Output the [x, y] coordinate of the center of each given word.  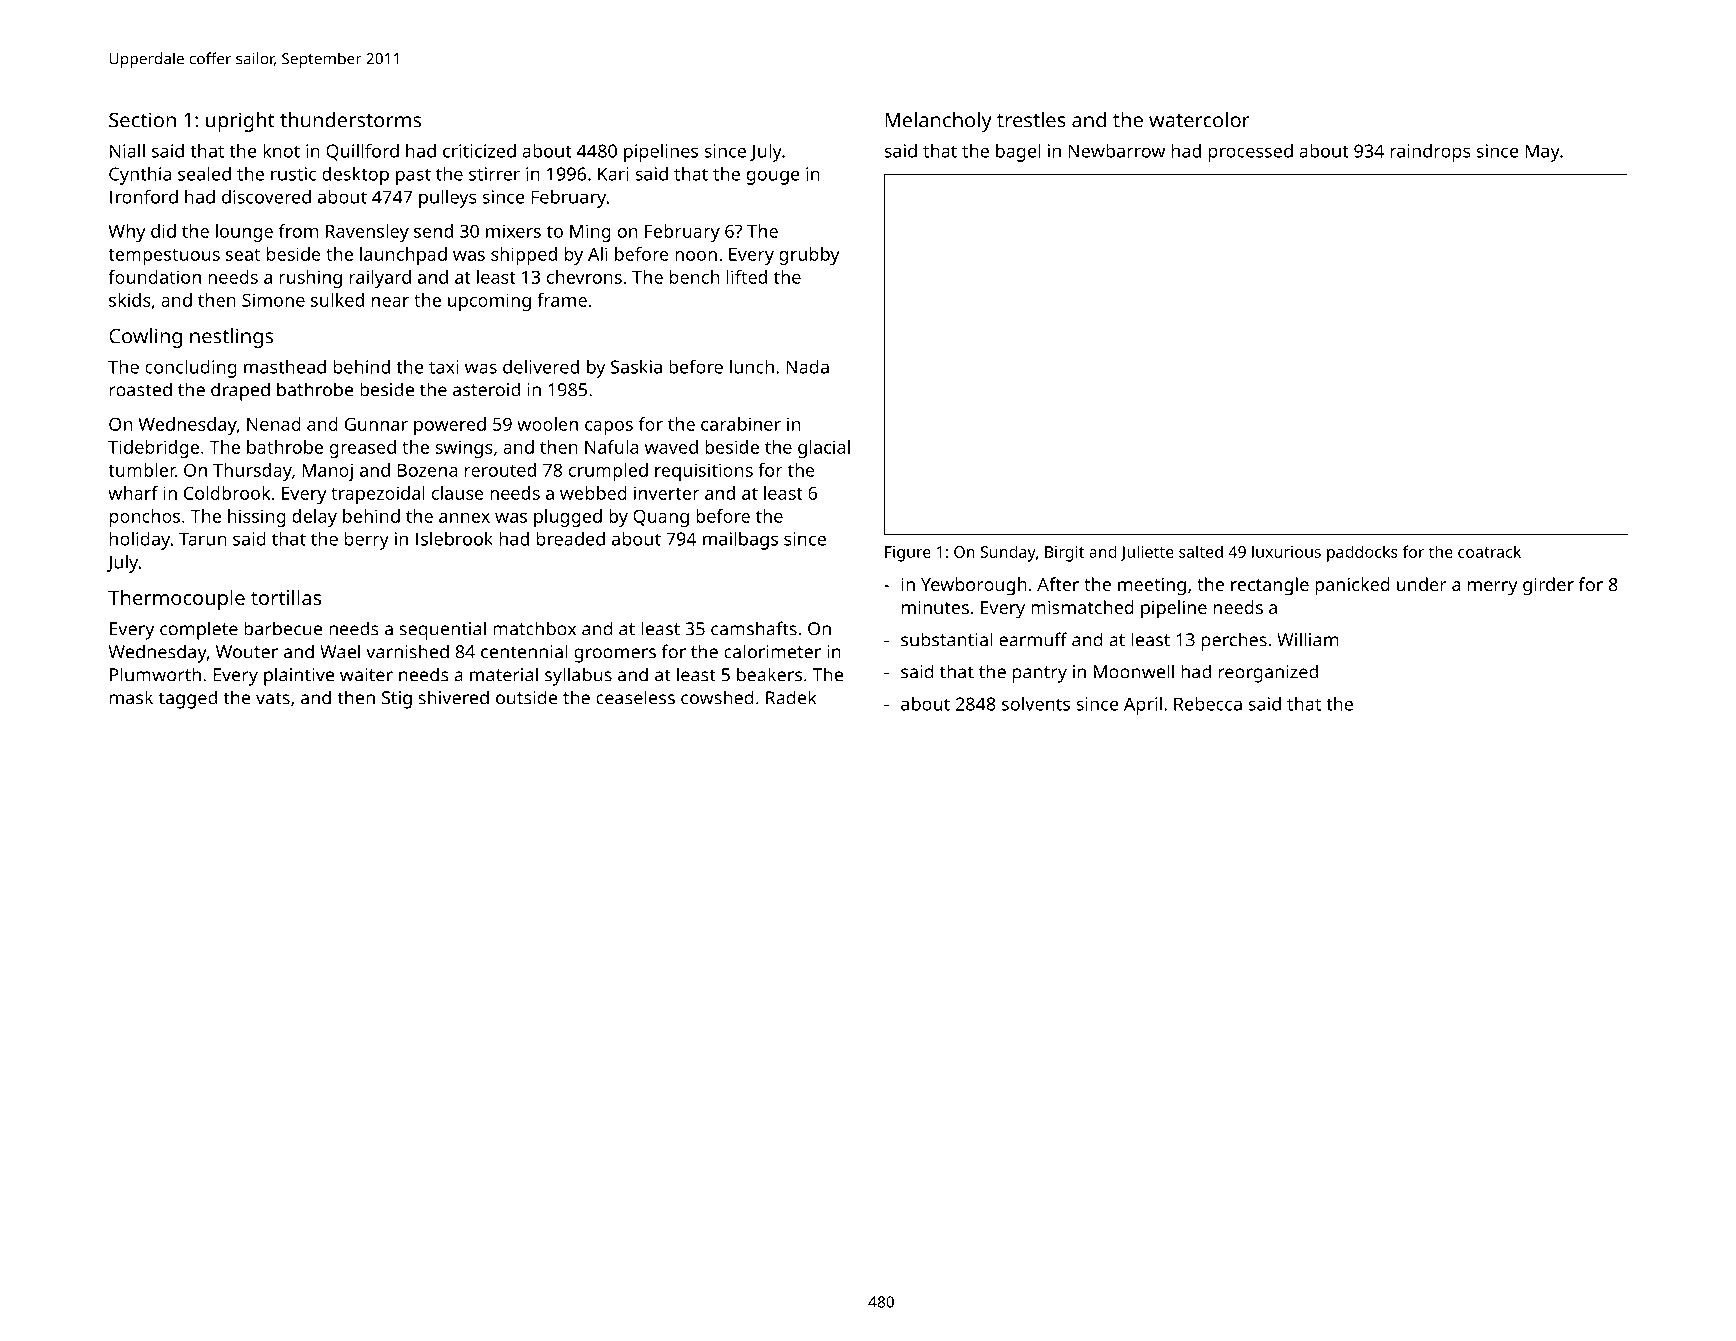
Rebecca [1208, 704]
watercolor [1199, 120]
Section [142, 120]
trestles [1031, 120]
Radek [791, 697]
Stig [397, 700]
